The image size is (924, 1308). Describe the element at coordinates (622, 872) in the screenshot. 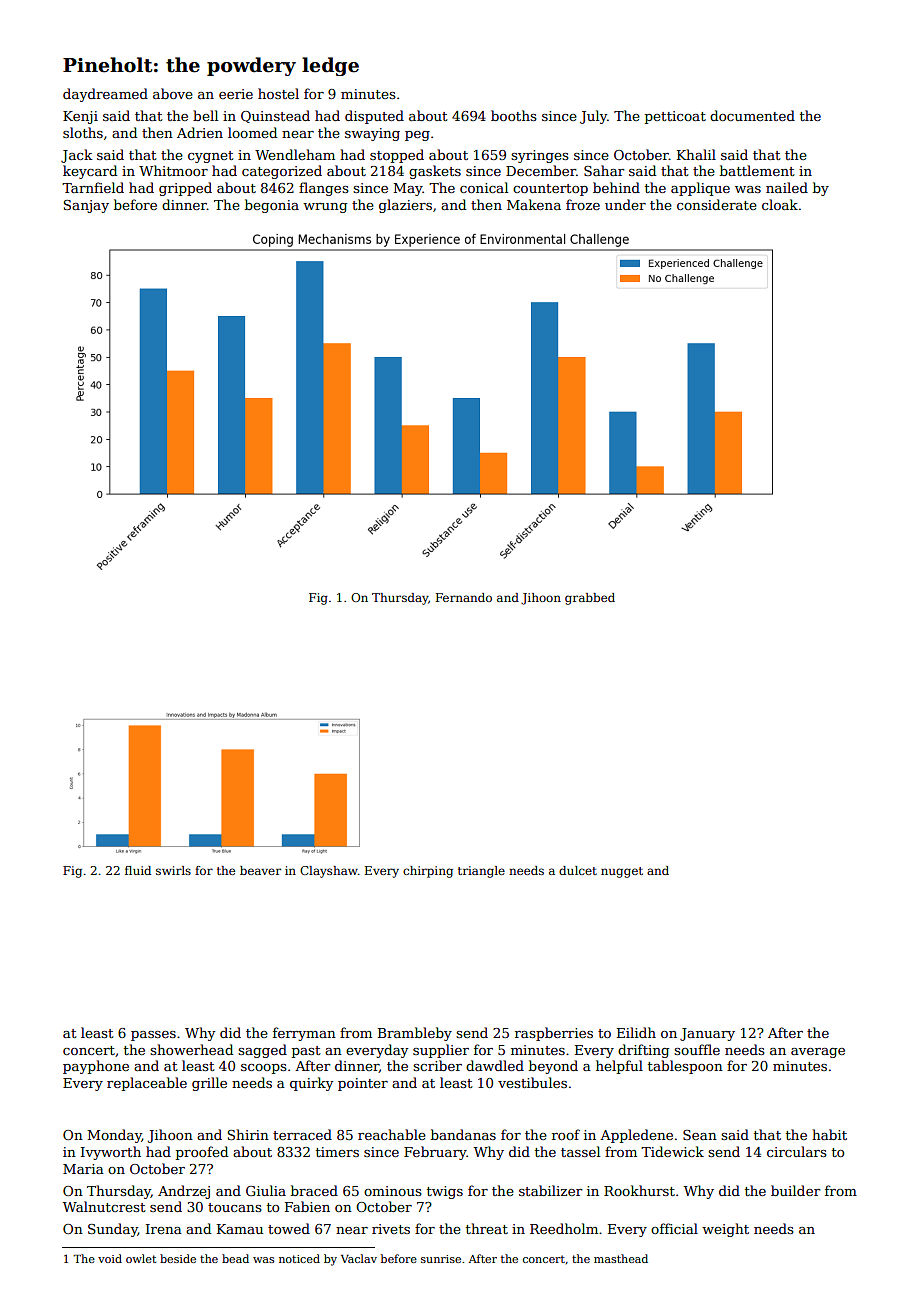

I see `nugget` at that location.
